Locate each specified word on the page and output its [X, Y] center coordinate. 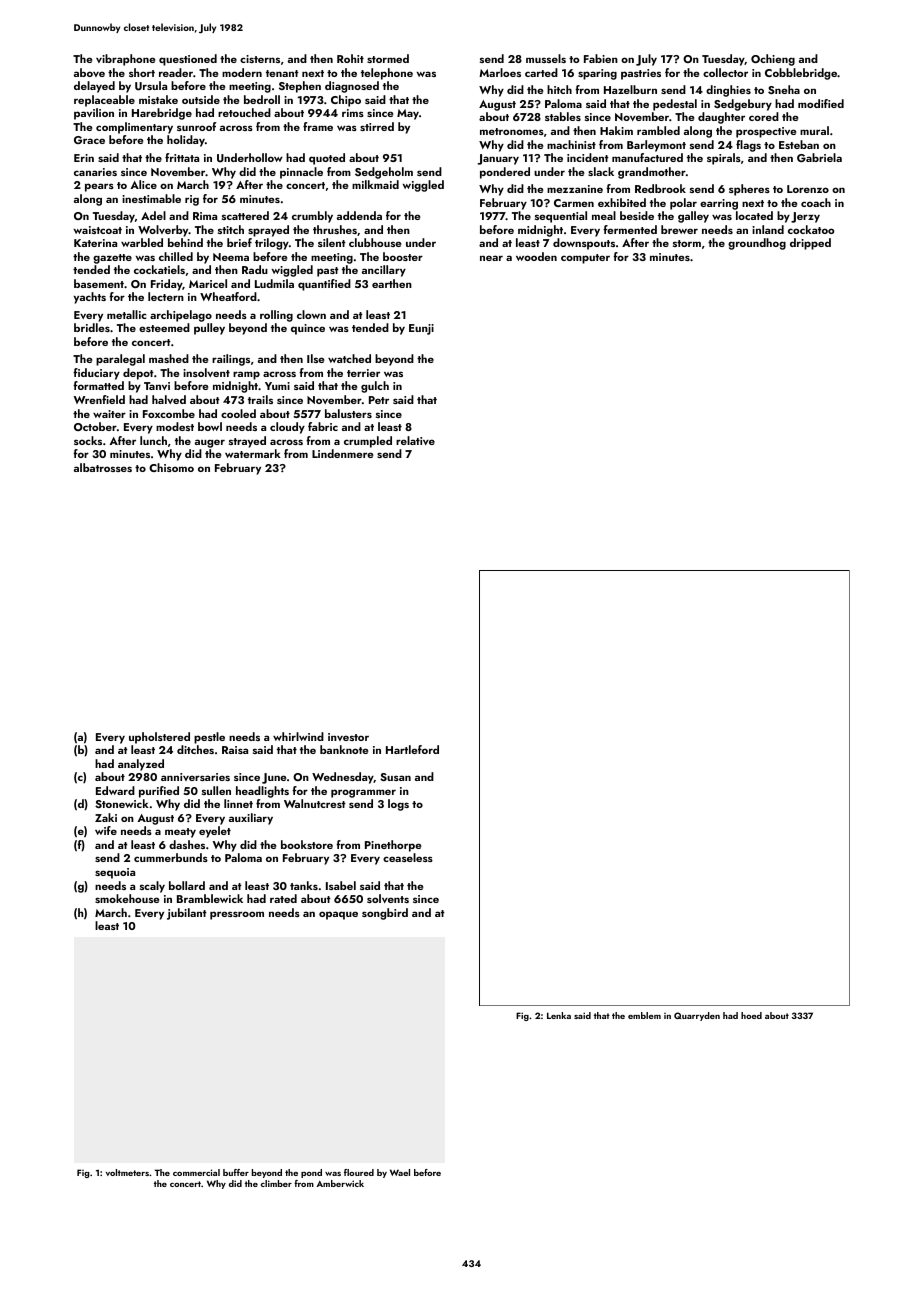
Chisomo [171, 467]
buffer [236, 1172]
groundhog [757, 244]
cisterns [260, 59]
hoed [751, 1015]
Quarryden [697, 1016]
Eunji [421, 329]
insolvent [206, 372]
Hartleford [412, 749]
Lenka [559, 1015]
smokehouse [127, 898]
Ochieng [773, 60]
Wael [400, 1172]
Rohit [350, 58]
